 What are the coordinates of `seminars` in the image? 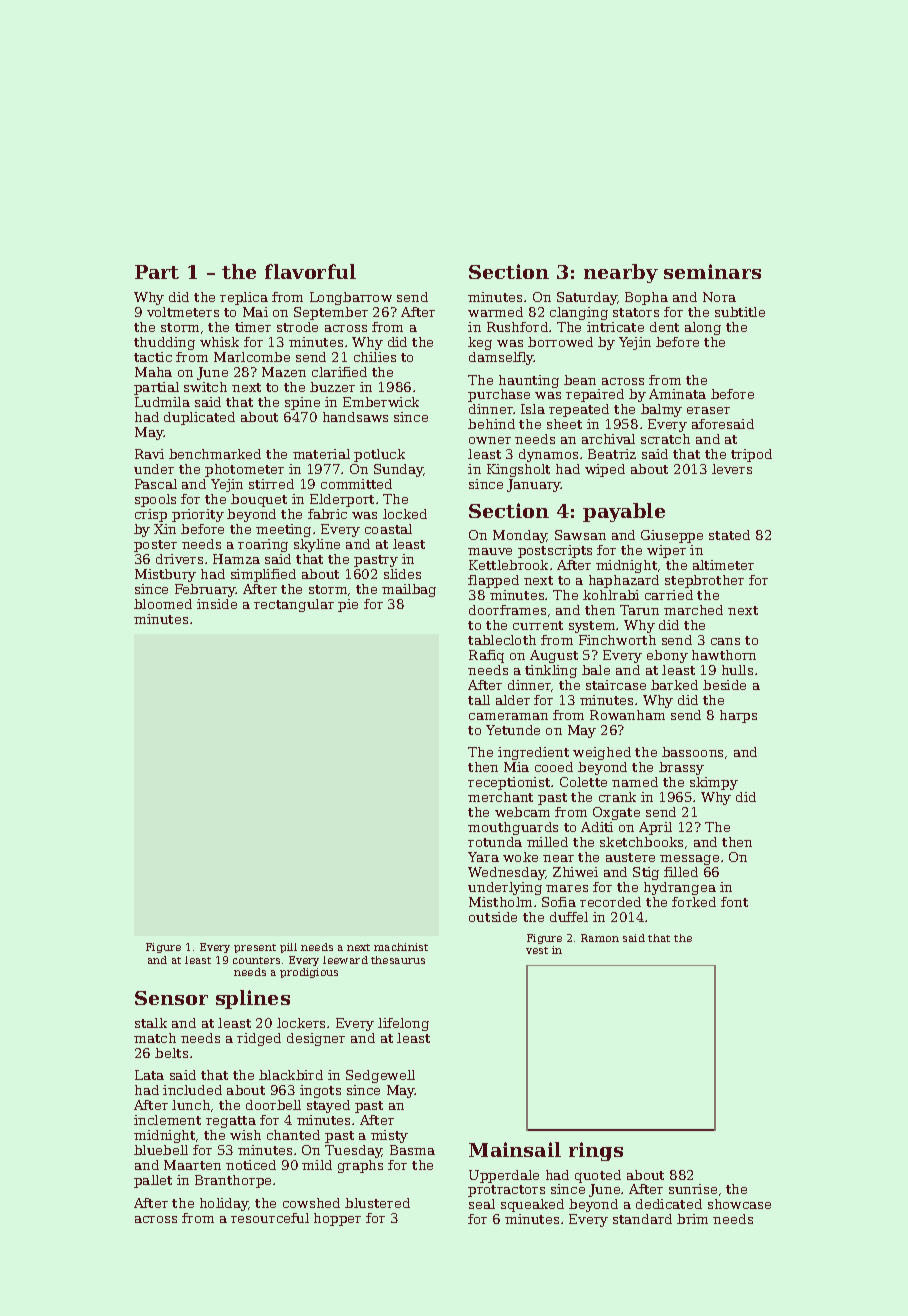 It's located at (712, 271).
